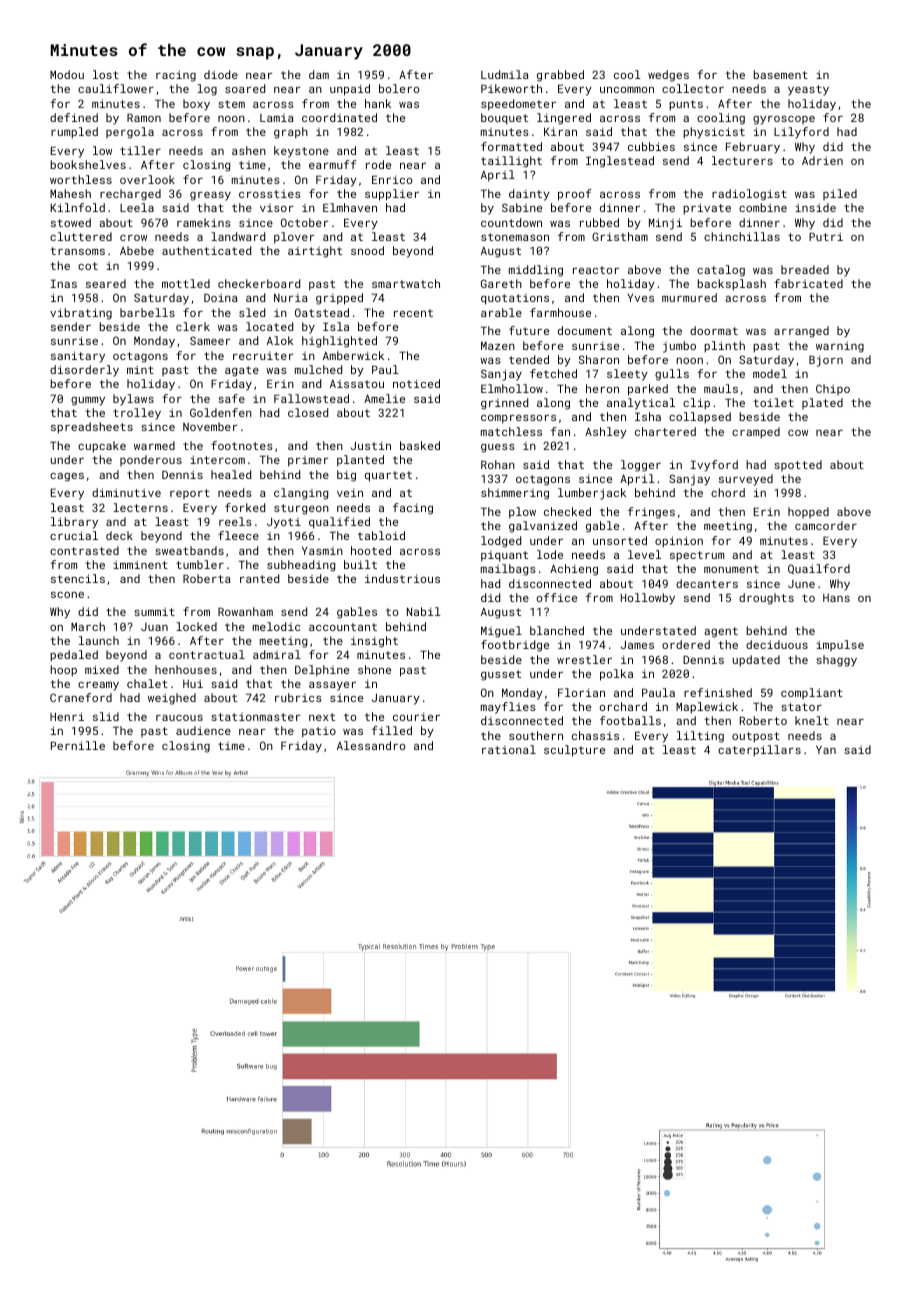 Image resolution: width=924 pixels, height=1308 pixels. What do you see at coordinates (78, 745) in the image?
I see `Pernille` at bounding box center [78, 745].
